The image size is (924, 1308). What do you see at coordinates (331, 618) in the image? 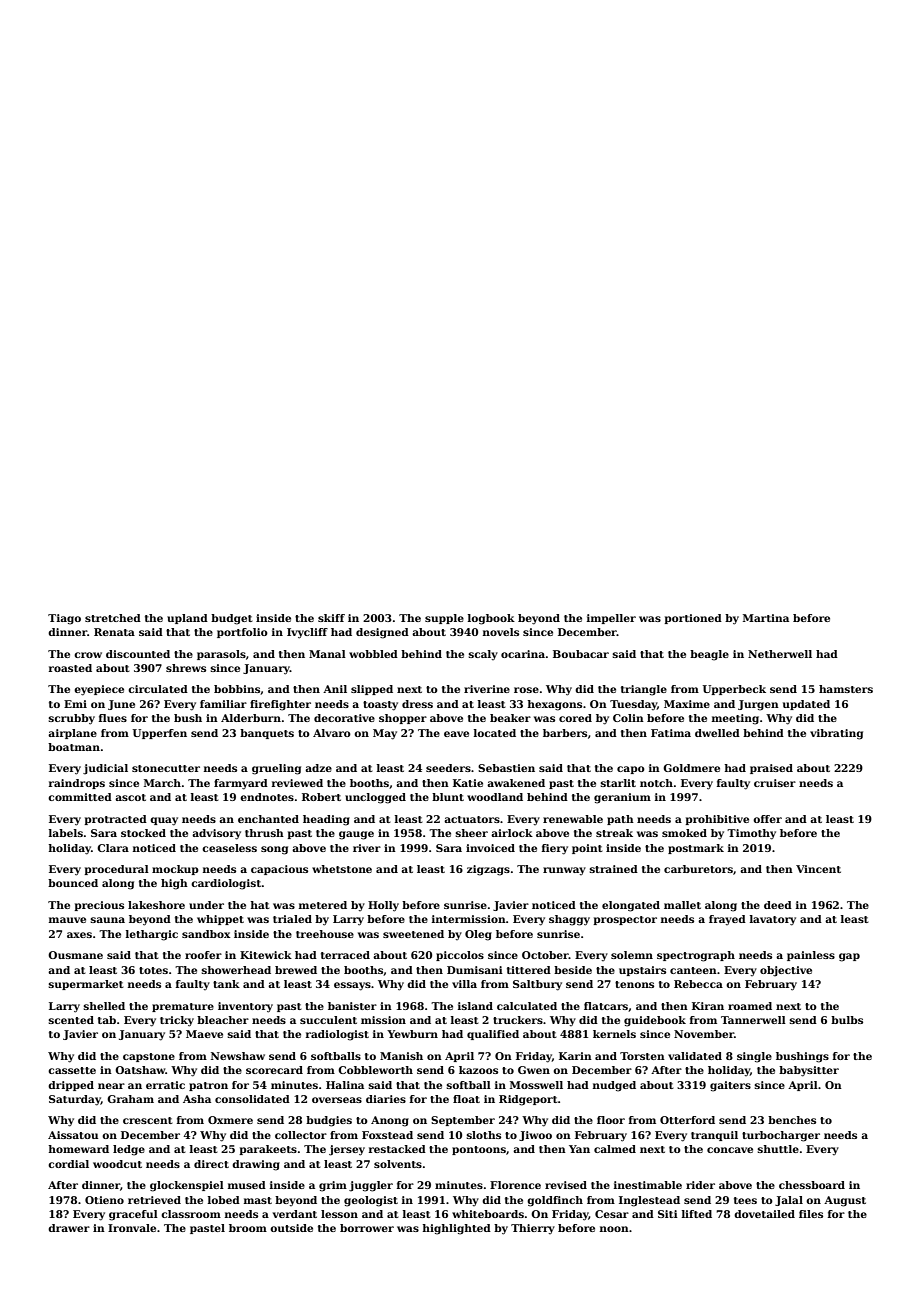
I see `skiff` at bounding box center [331, 618].
